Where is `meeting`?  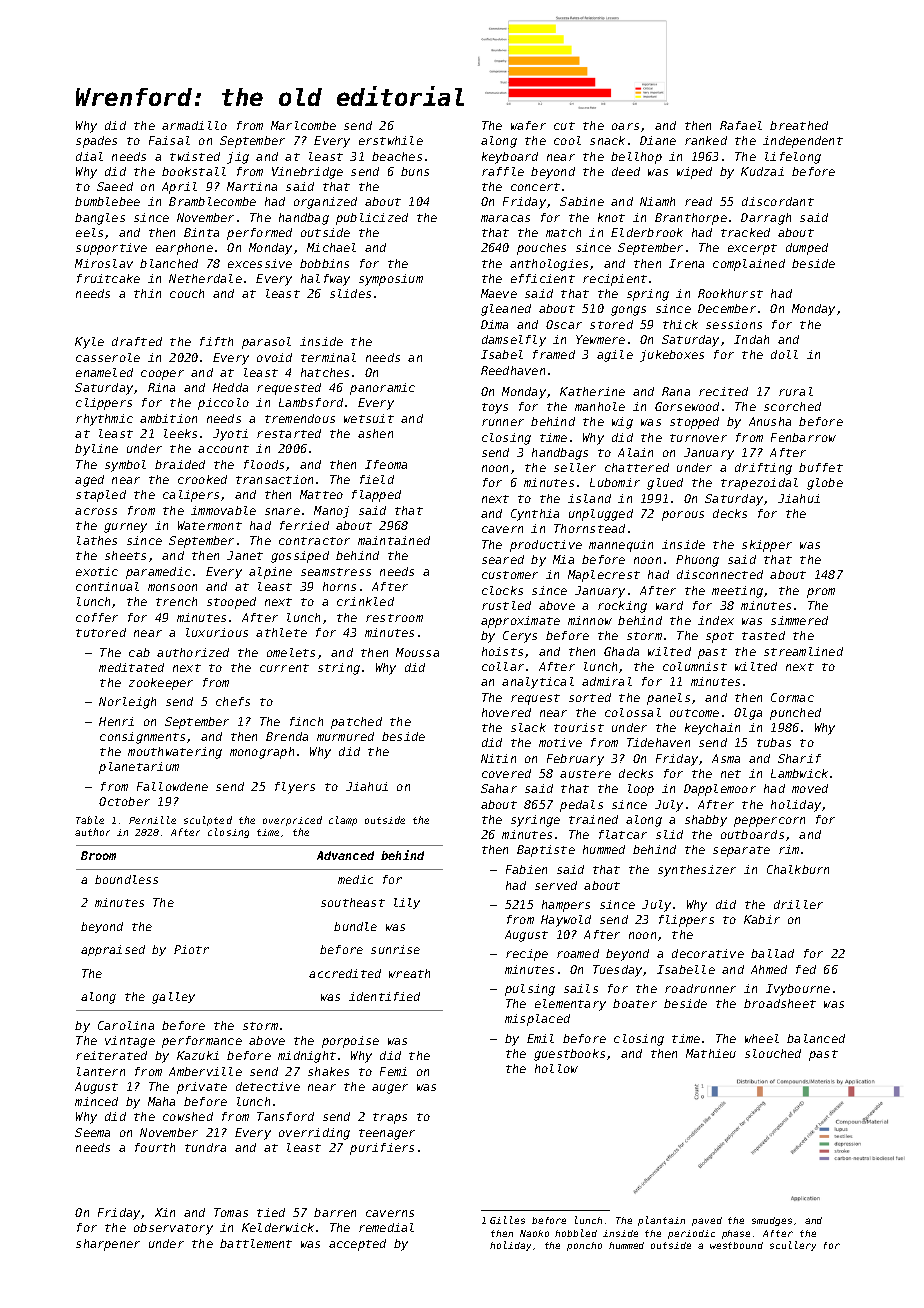 meeting is located at coordinates (737, 592).
